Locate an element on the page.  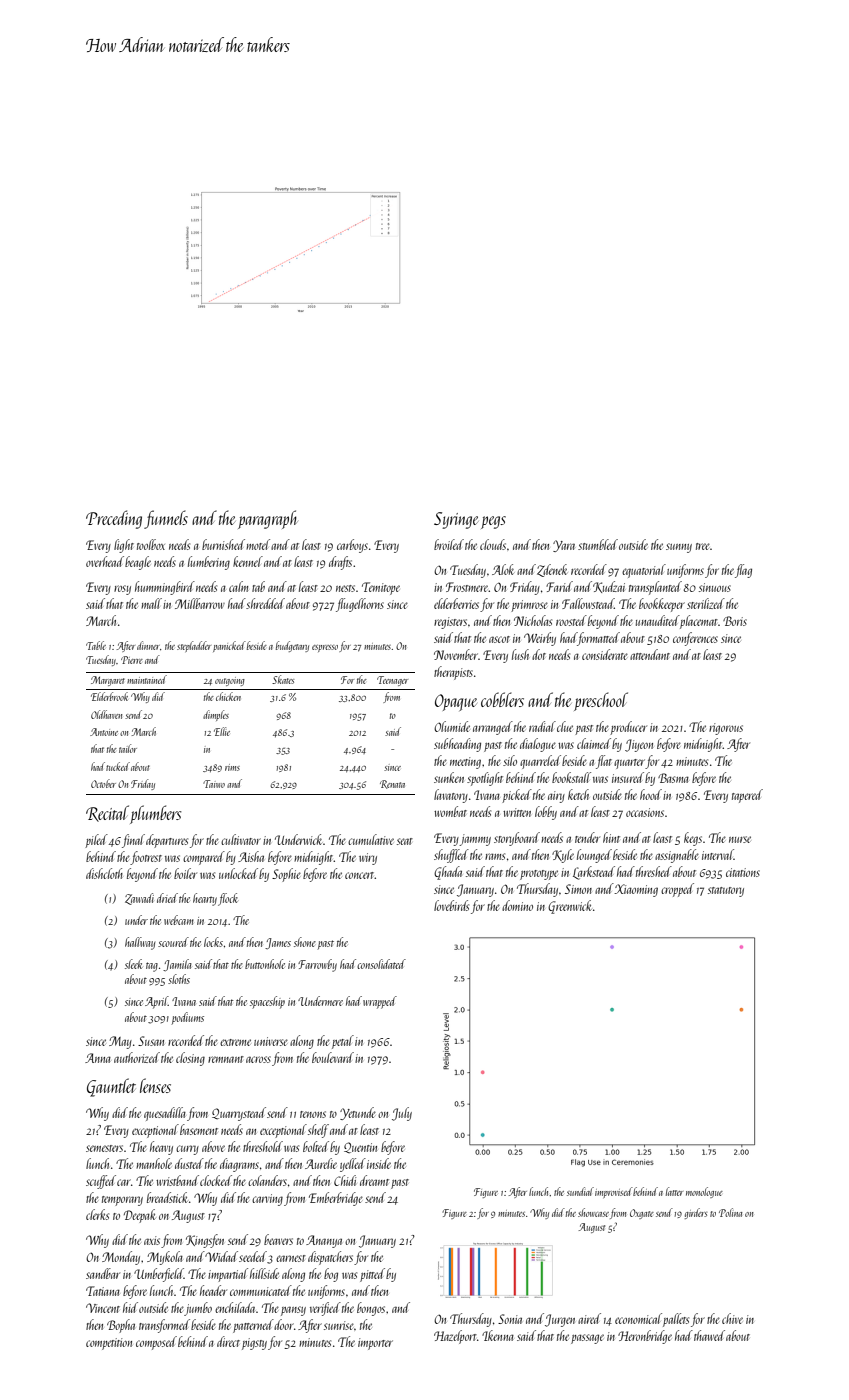
direct is located at coordinates (228, 1341).
